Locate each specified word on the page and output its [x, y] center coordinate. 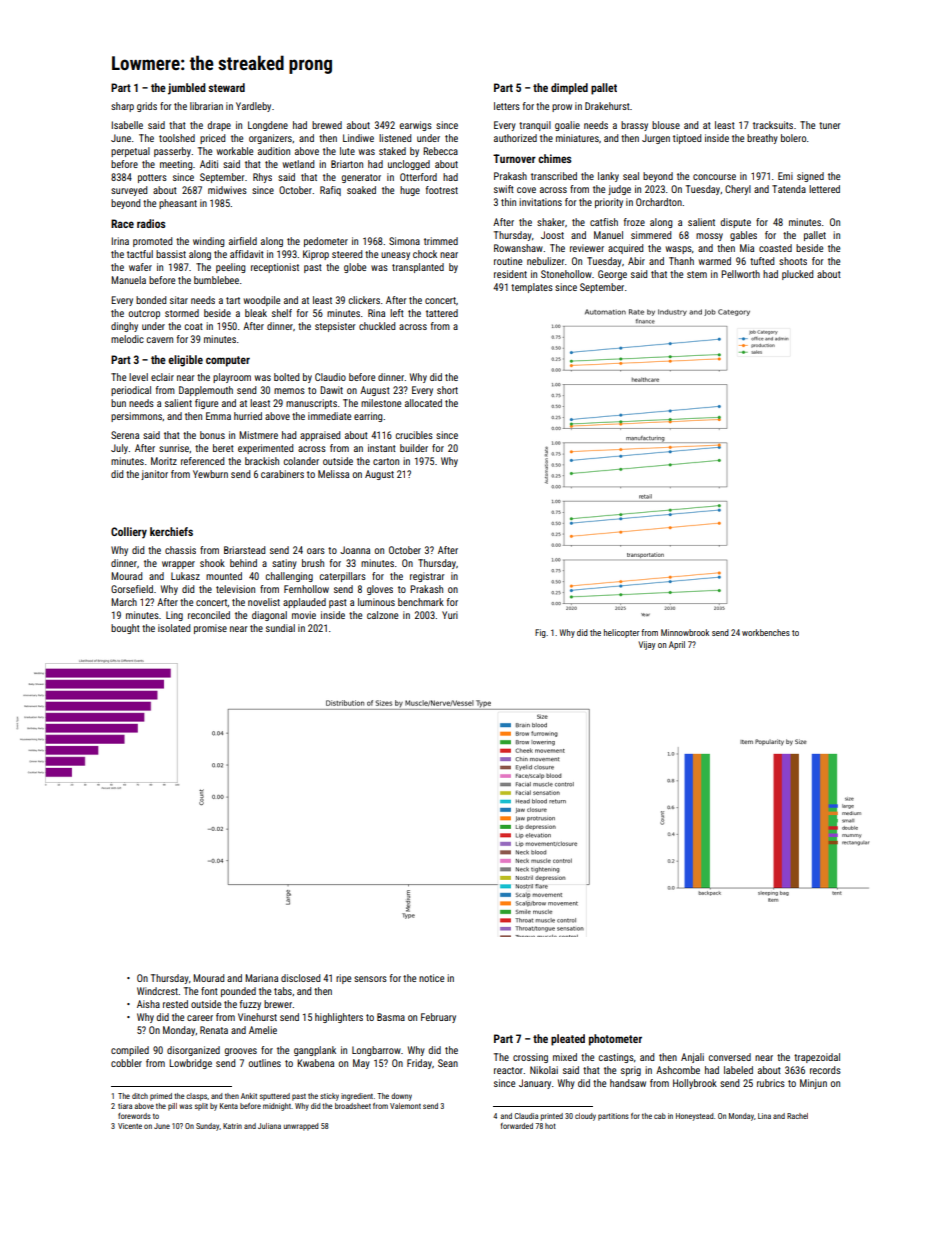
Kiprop [316, 255]
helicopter [621, 633]
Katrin [232, 1126]
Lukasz [185, 576]
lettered [824, 189]
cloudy [585, 1117]
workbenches [766, 632]
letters [507, 106]
